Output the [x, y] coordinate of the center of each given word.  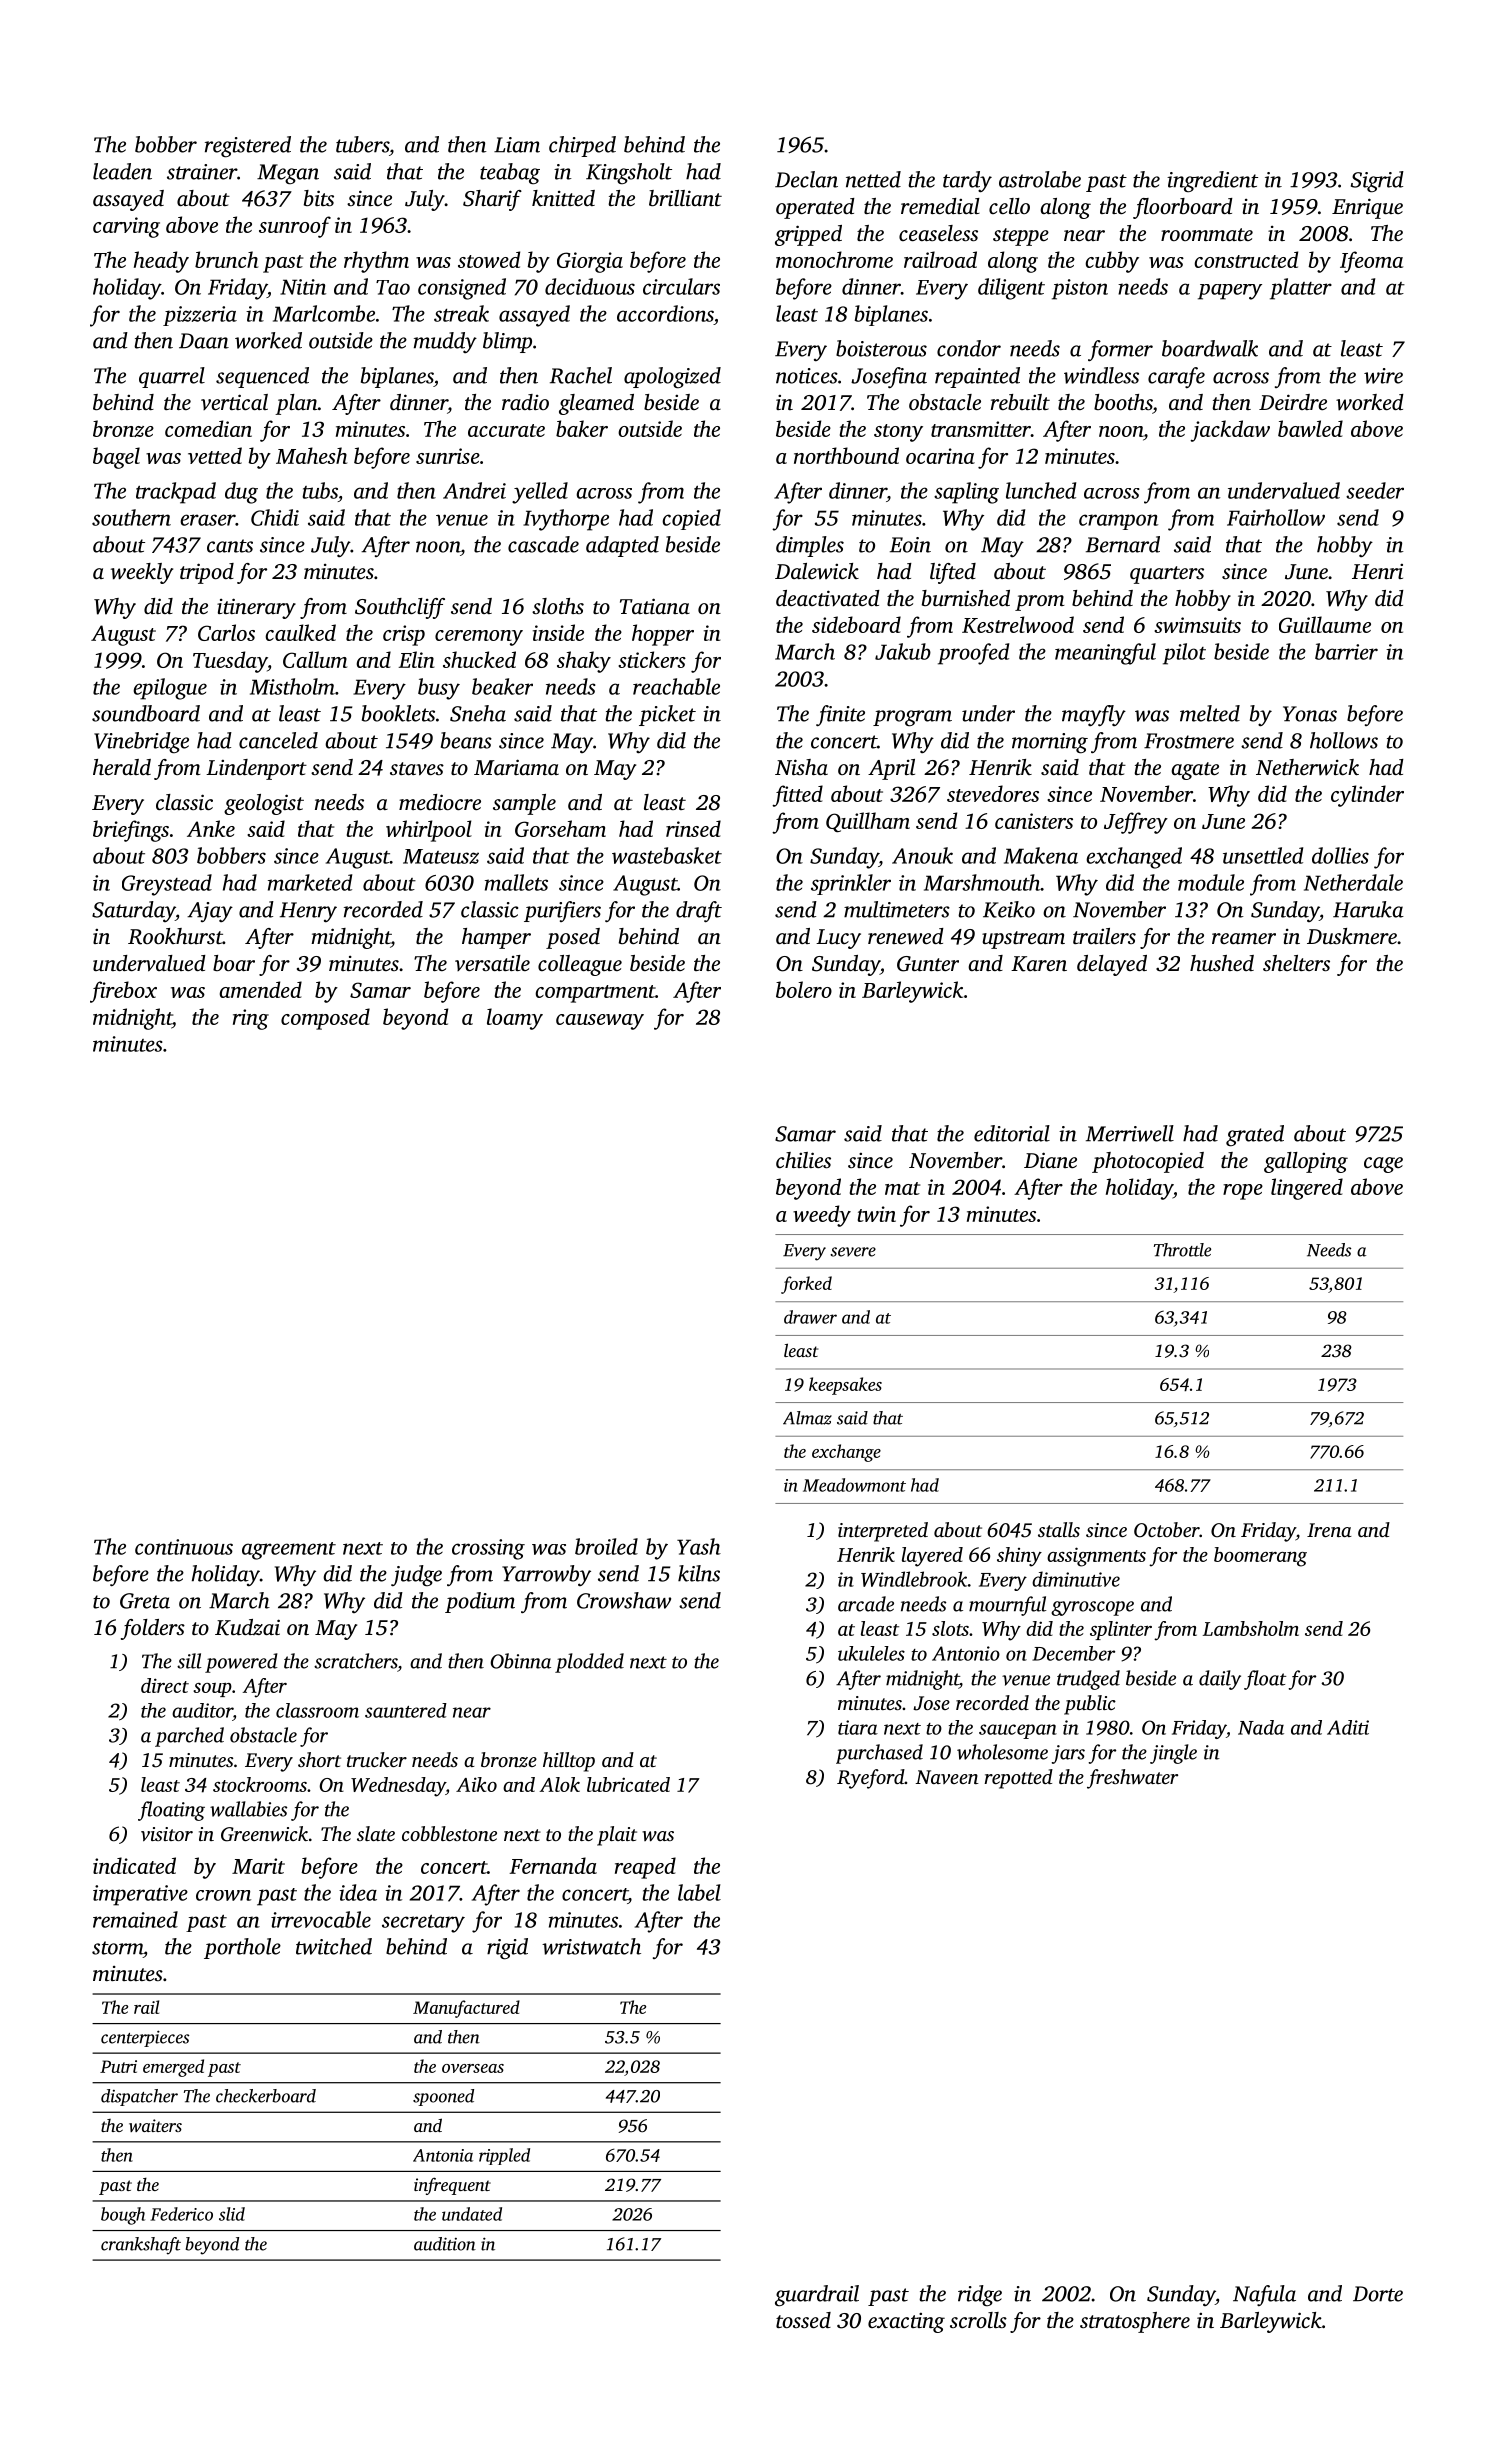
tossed [803, 2320]
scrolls [978, 2320]
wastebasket [667, 855]
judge [416, 1576]
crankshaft [141, 2246]
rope [1243, 1192]
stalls [1059, 1529]
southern [131, 517]
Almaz [807, 1418]
